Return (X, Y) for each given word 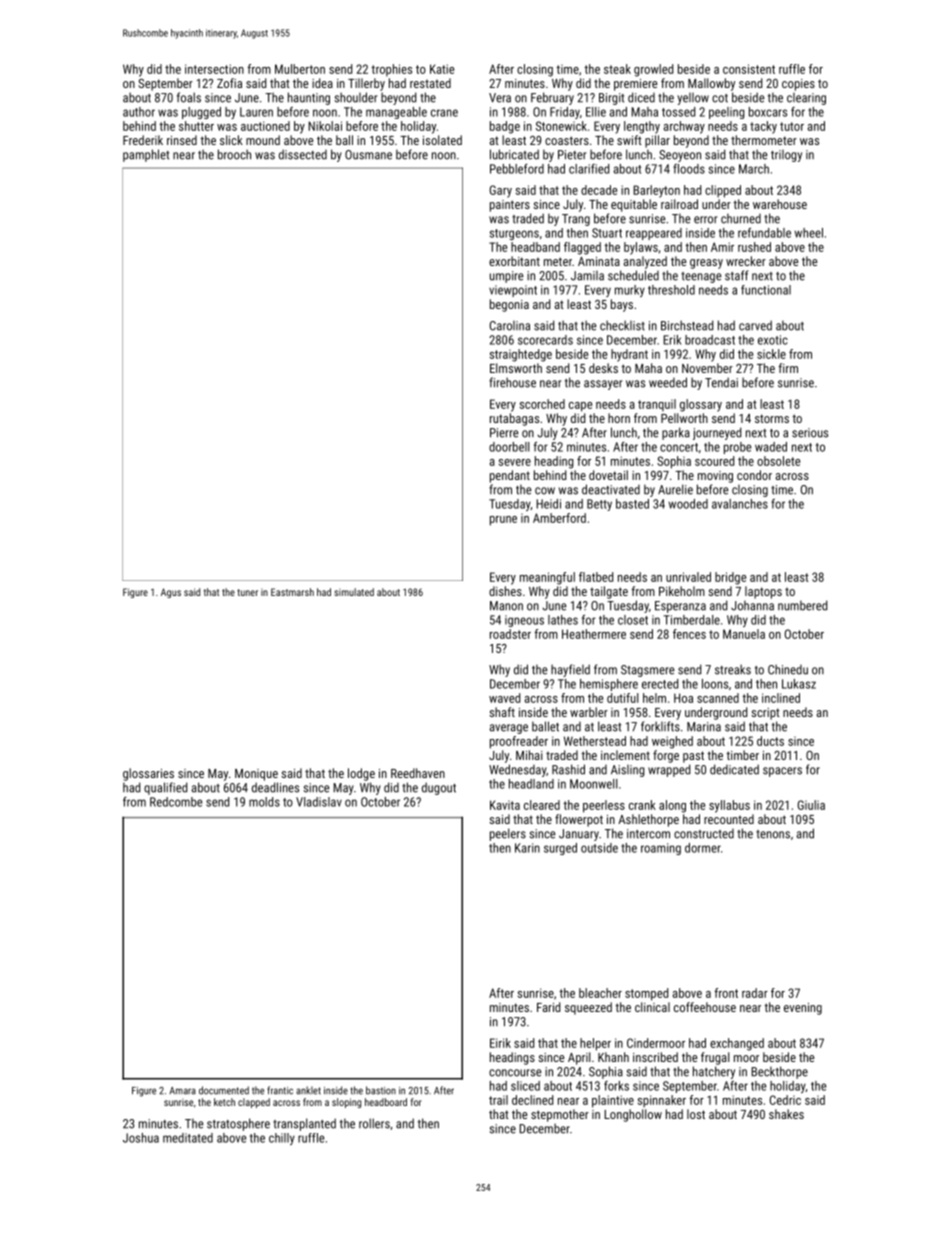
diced (641, 97)
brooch (234, 154)
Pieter (572, 155)
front (726, 993)
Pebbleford (517, 169)
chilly (282, 1139)
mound (263, 140)
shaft (502, 712)
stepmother (560, 1115)
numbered (802, 605)
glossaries (148, 774)
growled (653, 70)
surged (560, 849)
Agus (171, 593)
